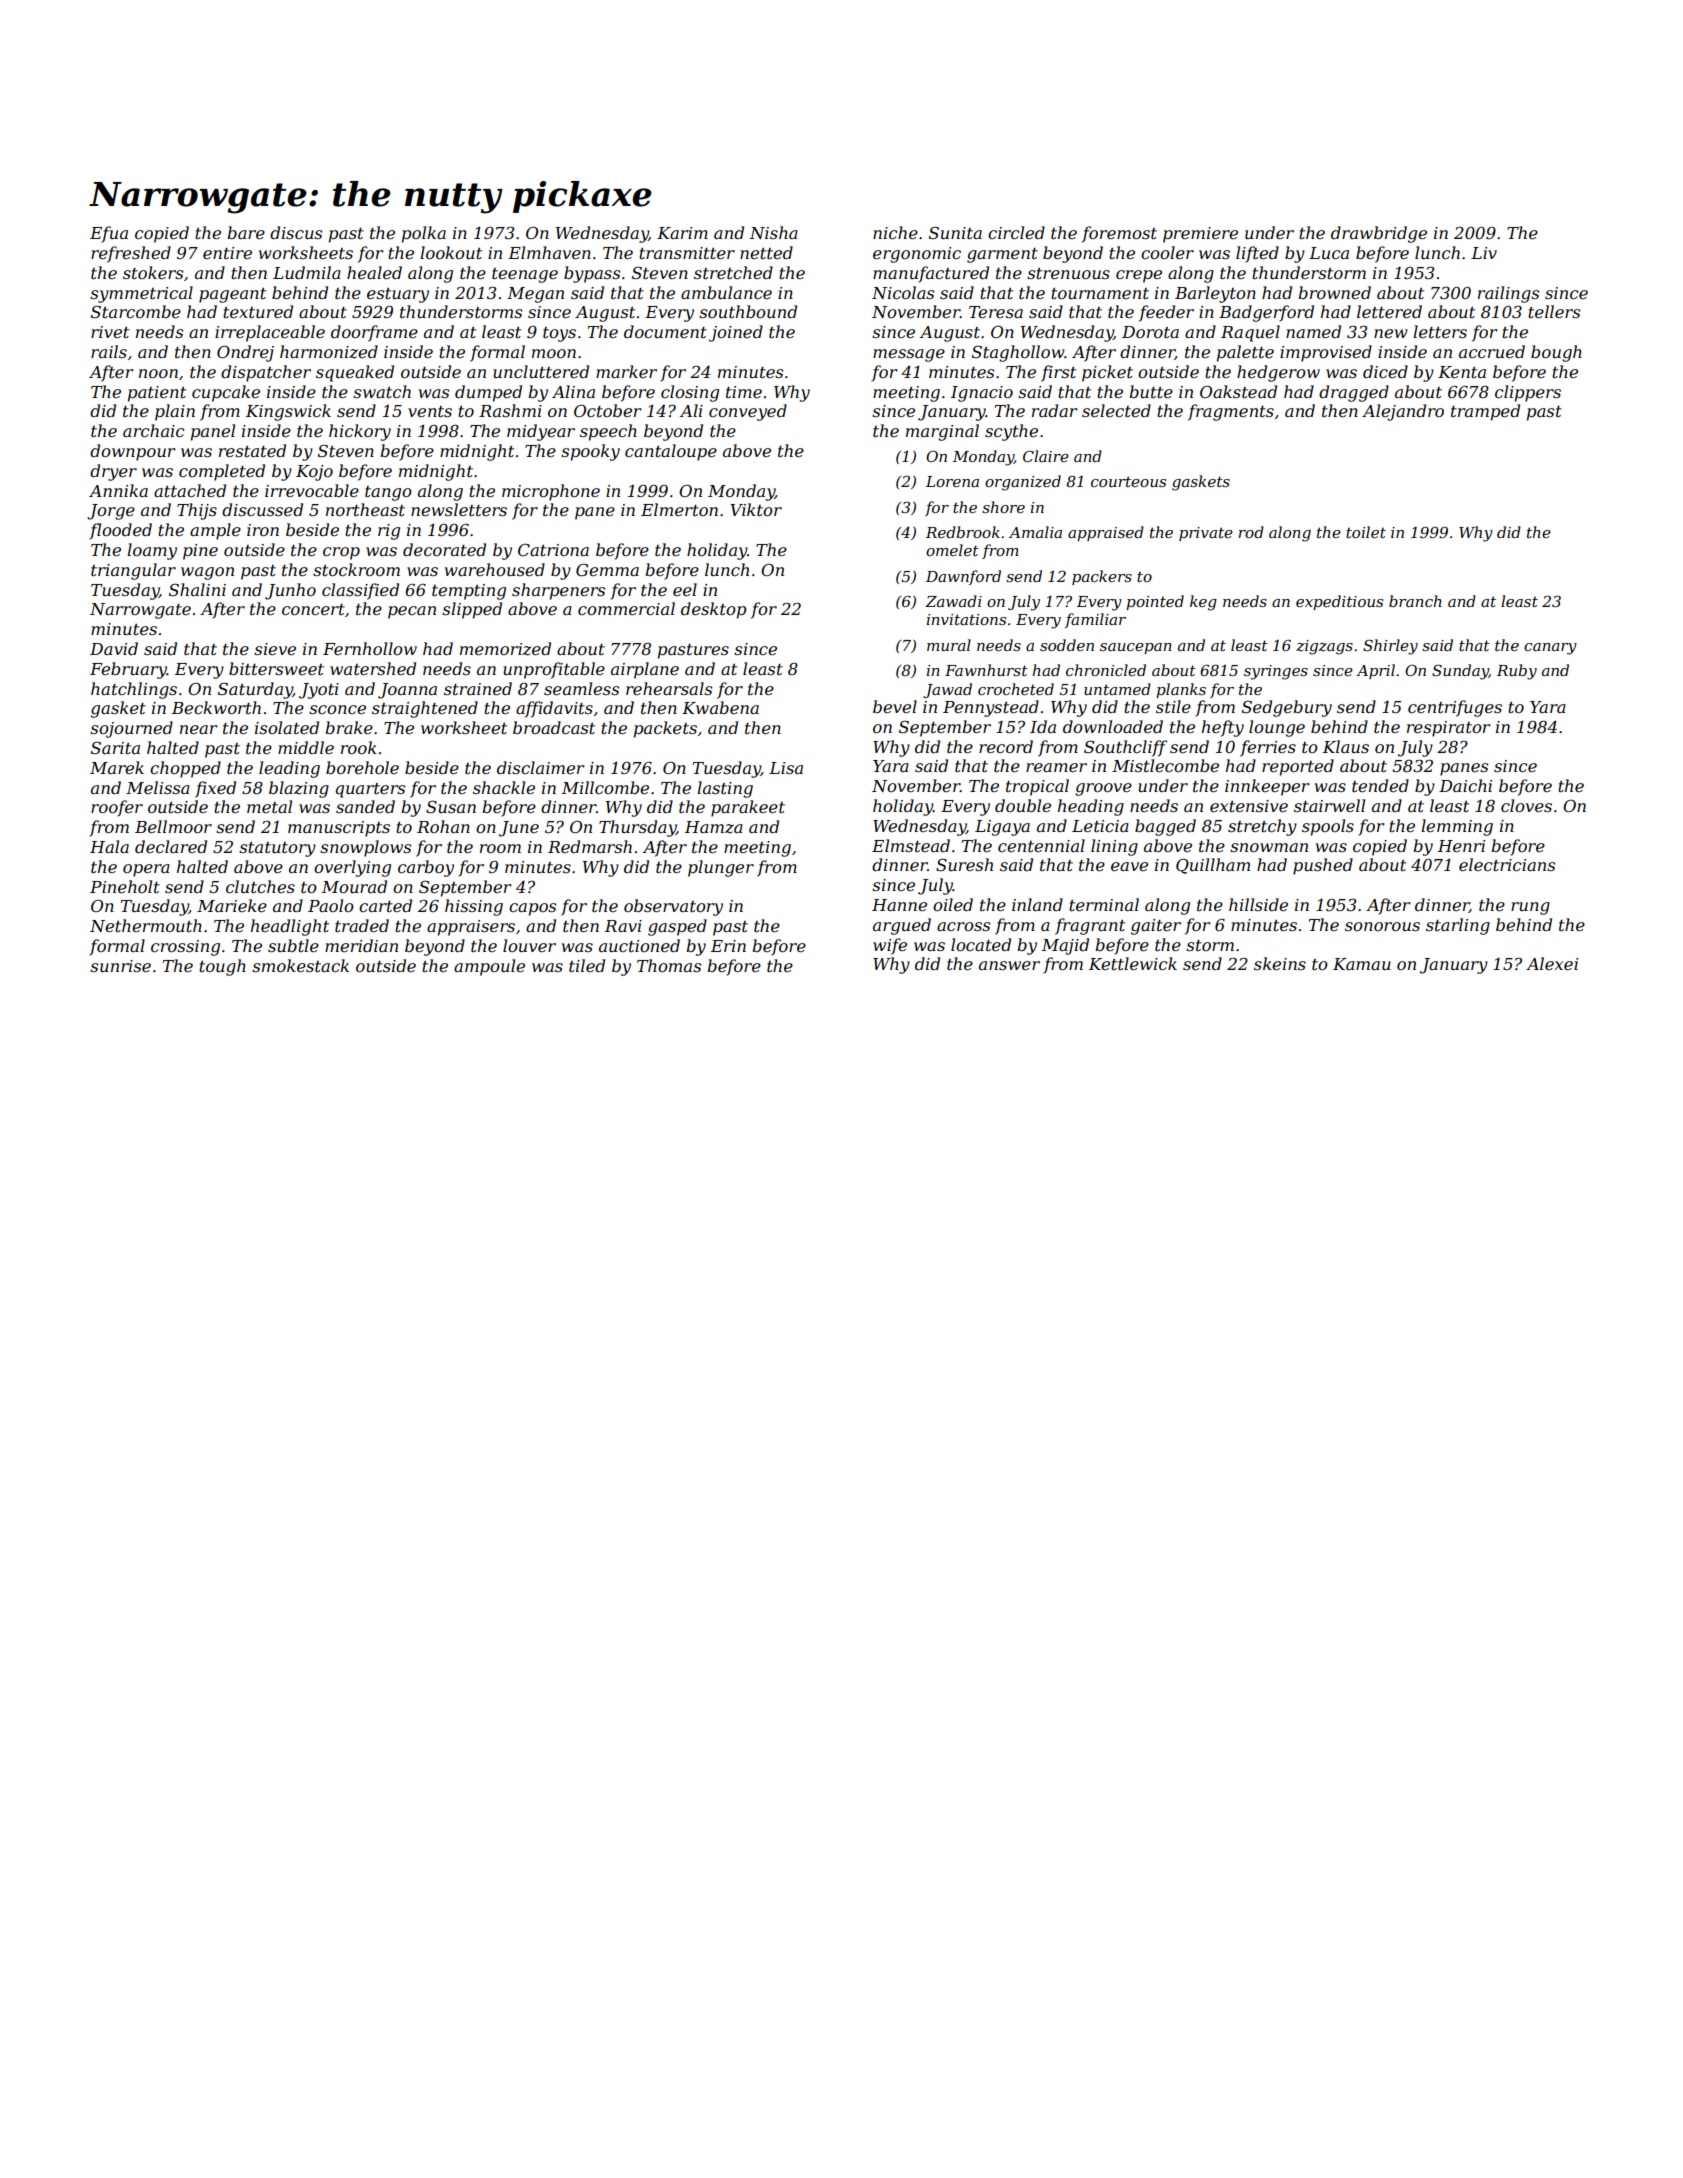  I want to click on ampoule, so click(489, 967).
